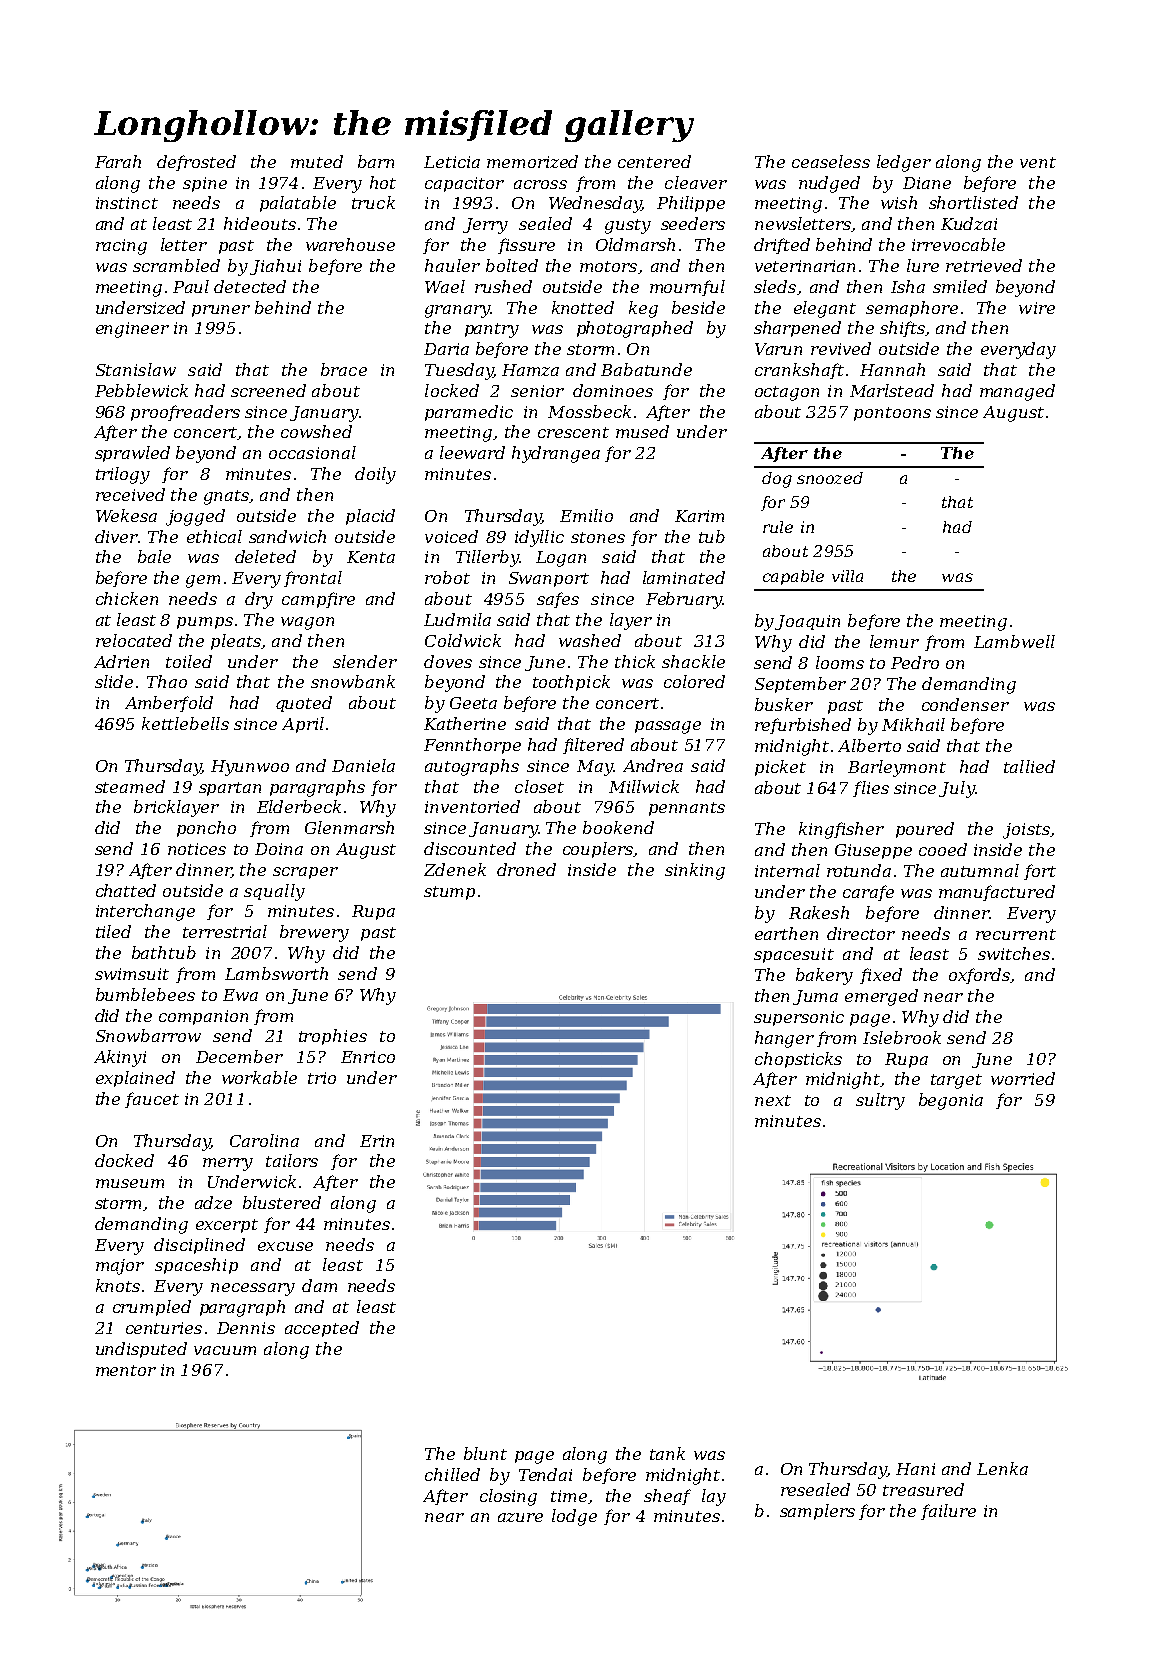 Image resolution: width=1150 pixels, height=1666 pixels. What do you see at coordinates (880, 1101) in the document?
I see `sultry` at bounding box center [880, 1101].
